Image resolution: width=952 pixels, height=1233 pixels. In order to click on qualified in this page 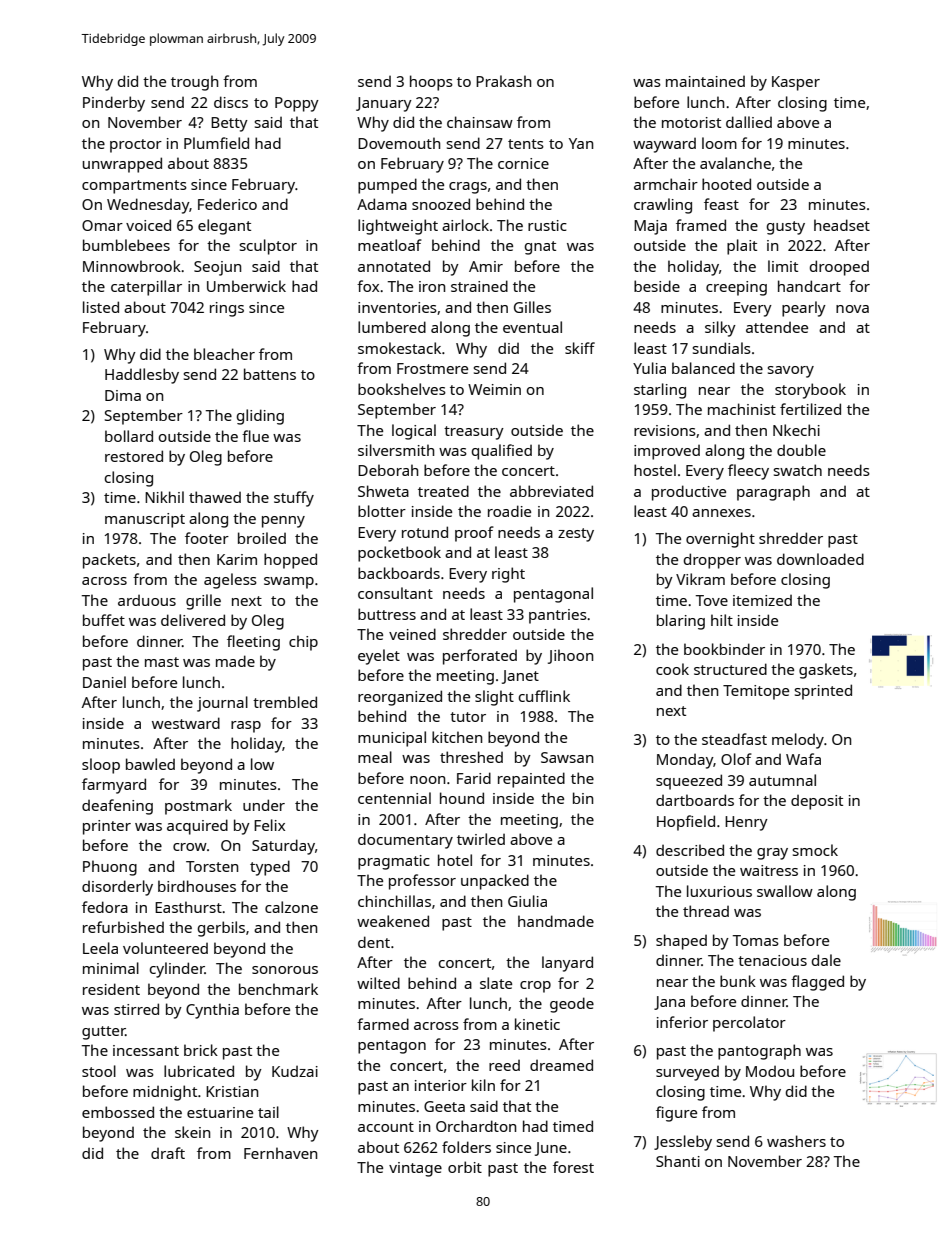, I will do `click(502, 452)`.
